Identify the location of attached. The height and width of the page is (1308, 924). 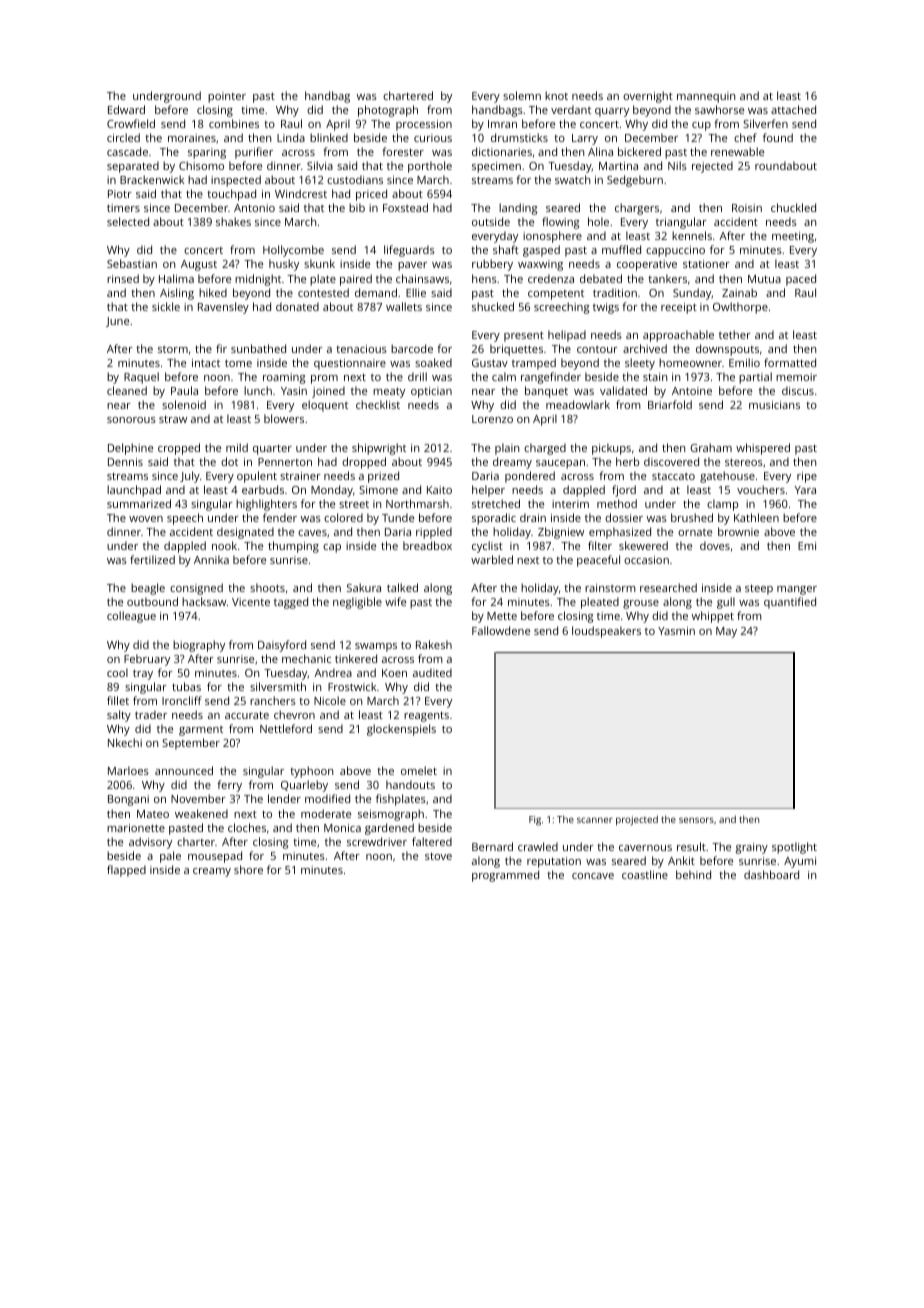
(793, 109).
